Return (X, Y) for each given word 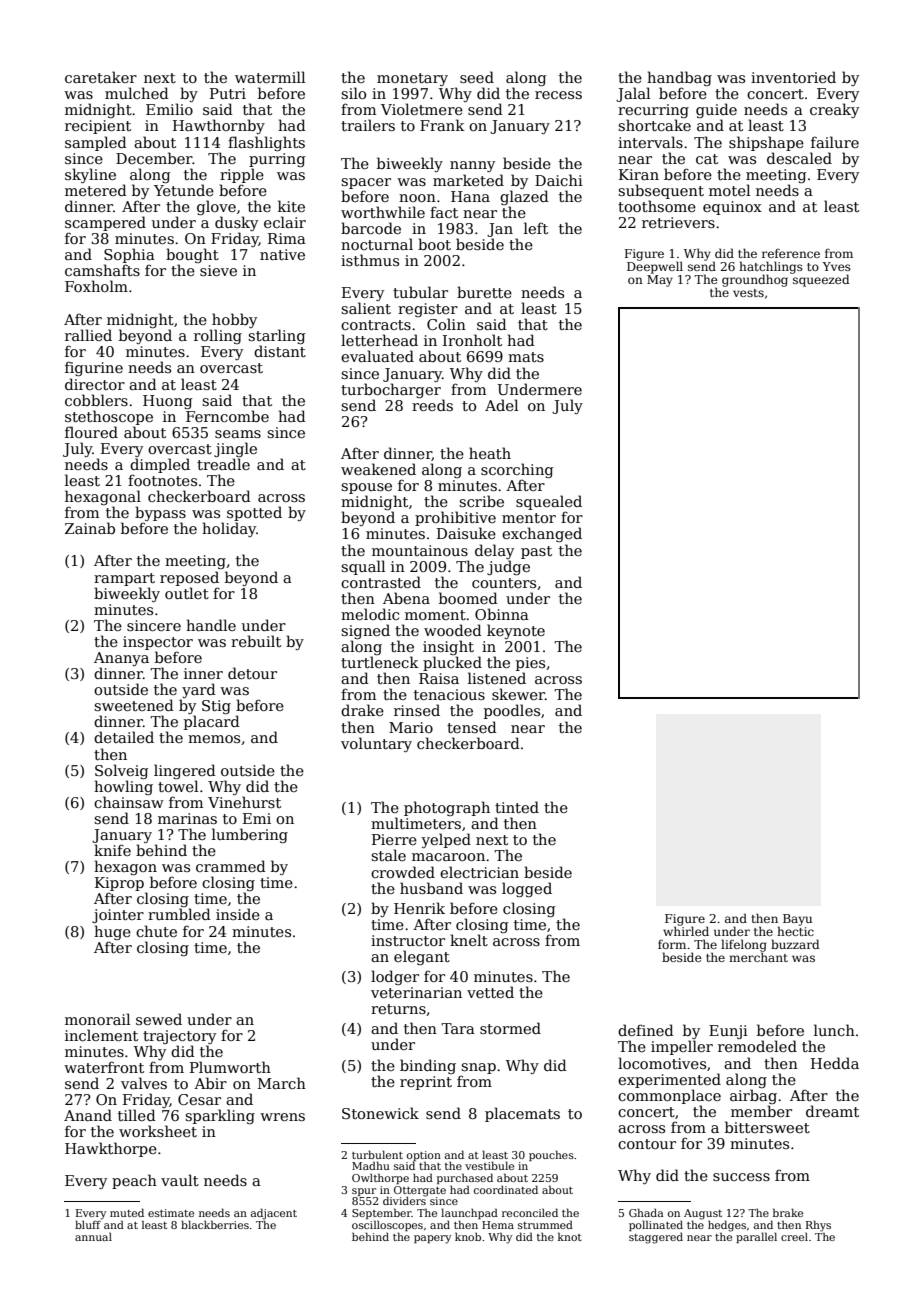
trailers (368, 125)
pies (530, 664)
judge (508, 567)
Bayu (797, 920)
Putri (228, 93)
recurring (653, 111)
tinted (517, 807)
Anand (88, 1115)
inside (238, 914)
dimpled (160, 465)
